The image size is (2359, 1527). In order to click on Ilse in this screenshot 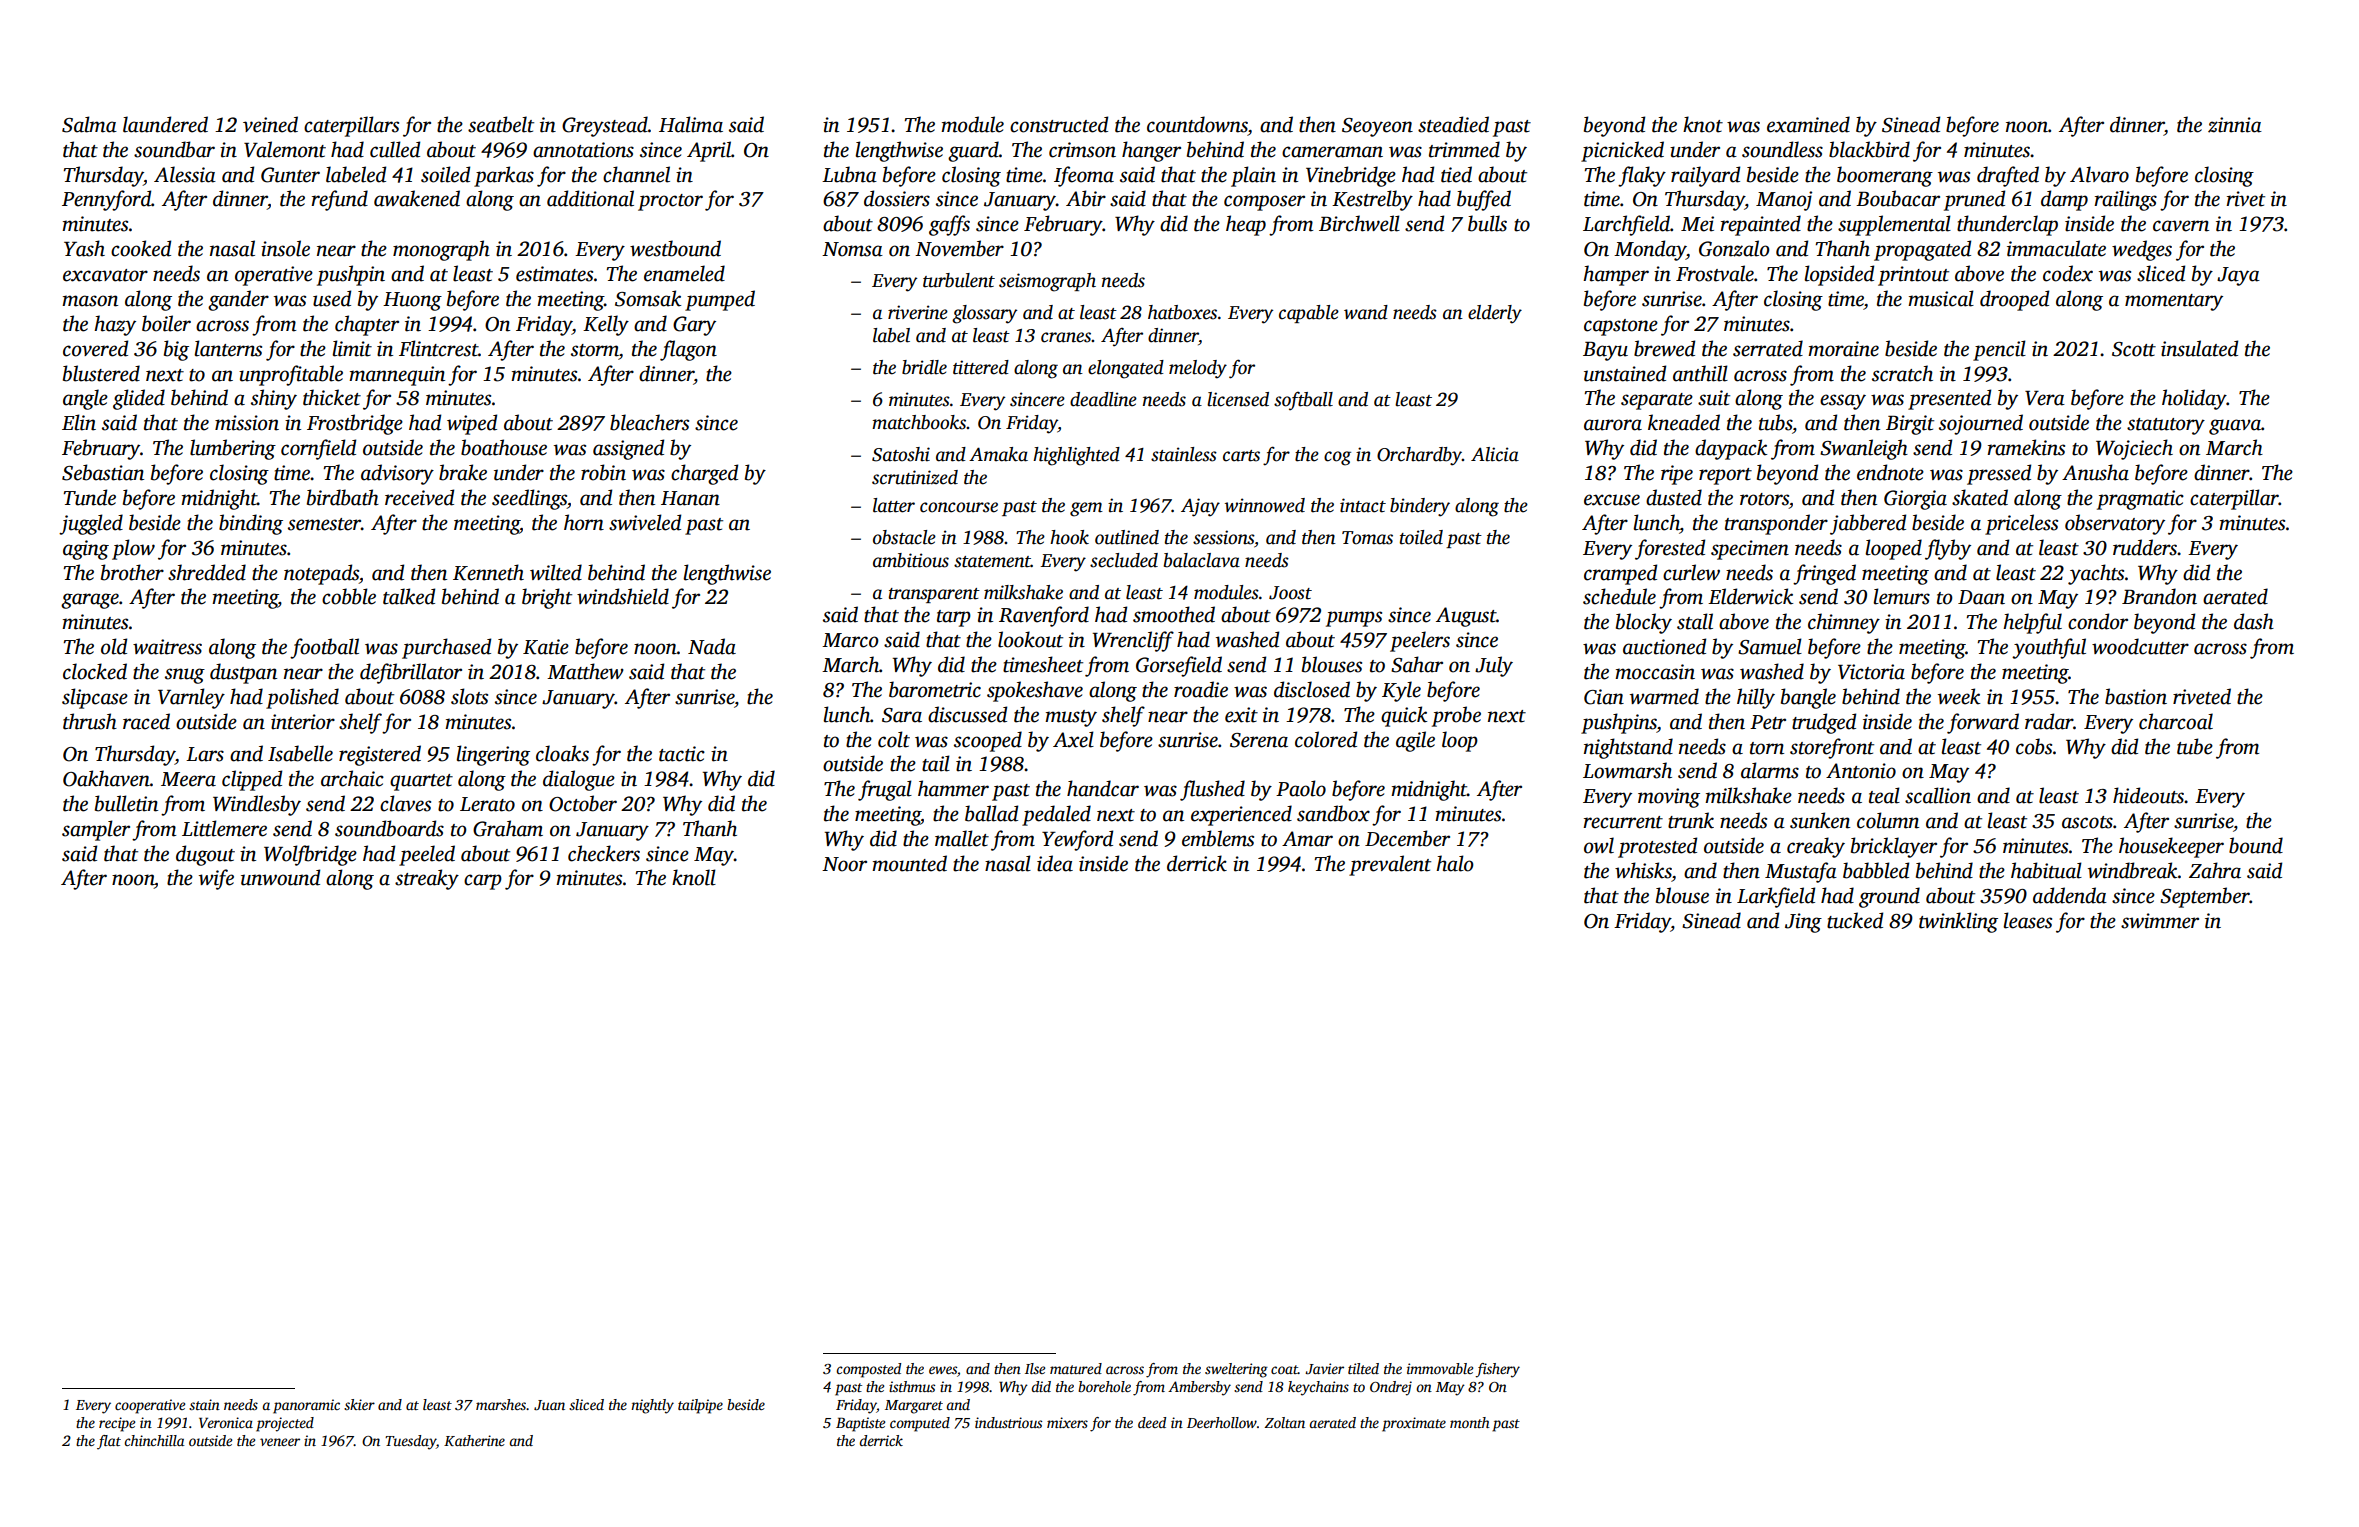, I will do `click(1035, 1368)`.
